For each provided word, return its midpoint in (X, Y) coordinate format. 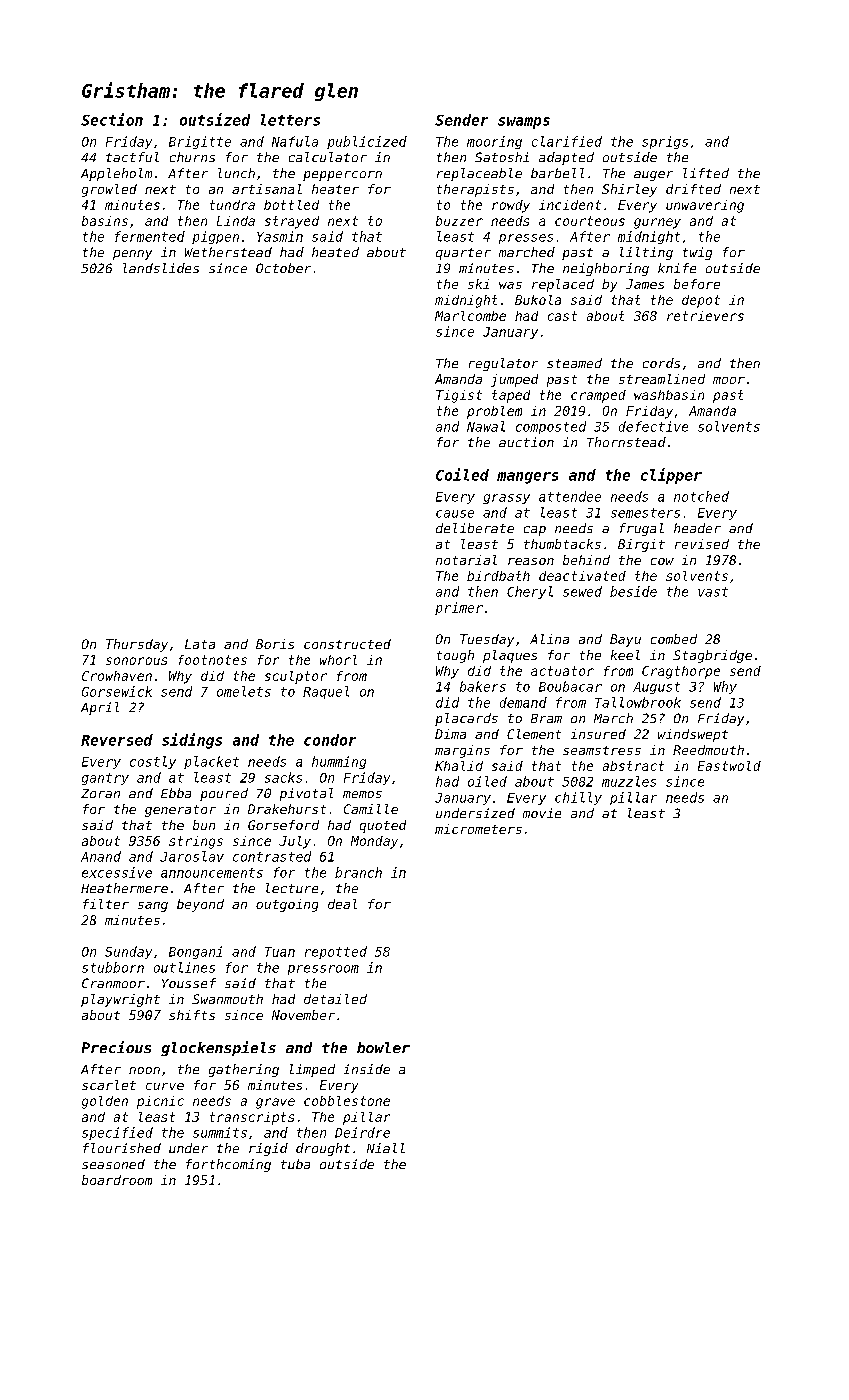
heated (335, 252)
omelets (244, 691)
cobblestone (347, 1101)
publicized (367, 142)
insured (598, 734)
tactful (132, 157)
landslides (161, 268)
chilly (578, 798)
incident (570, 205)
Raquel (326, 692)
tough (455, 656)
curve (165, 1086)
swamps (524, 123)
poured (224, 794)
